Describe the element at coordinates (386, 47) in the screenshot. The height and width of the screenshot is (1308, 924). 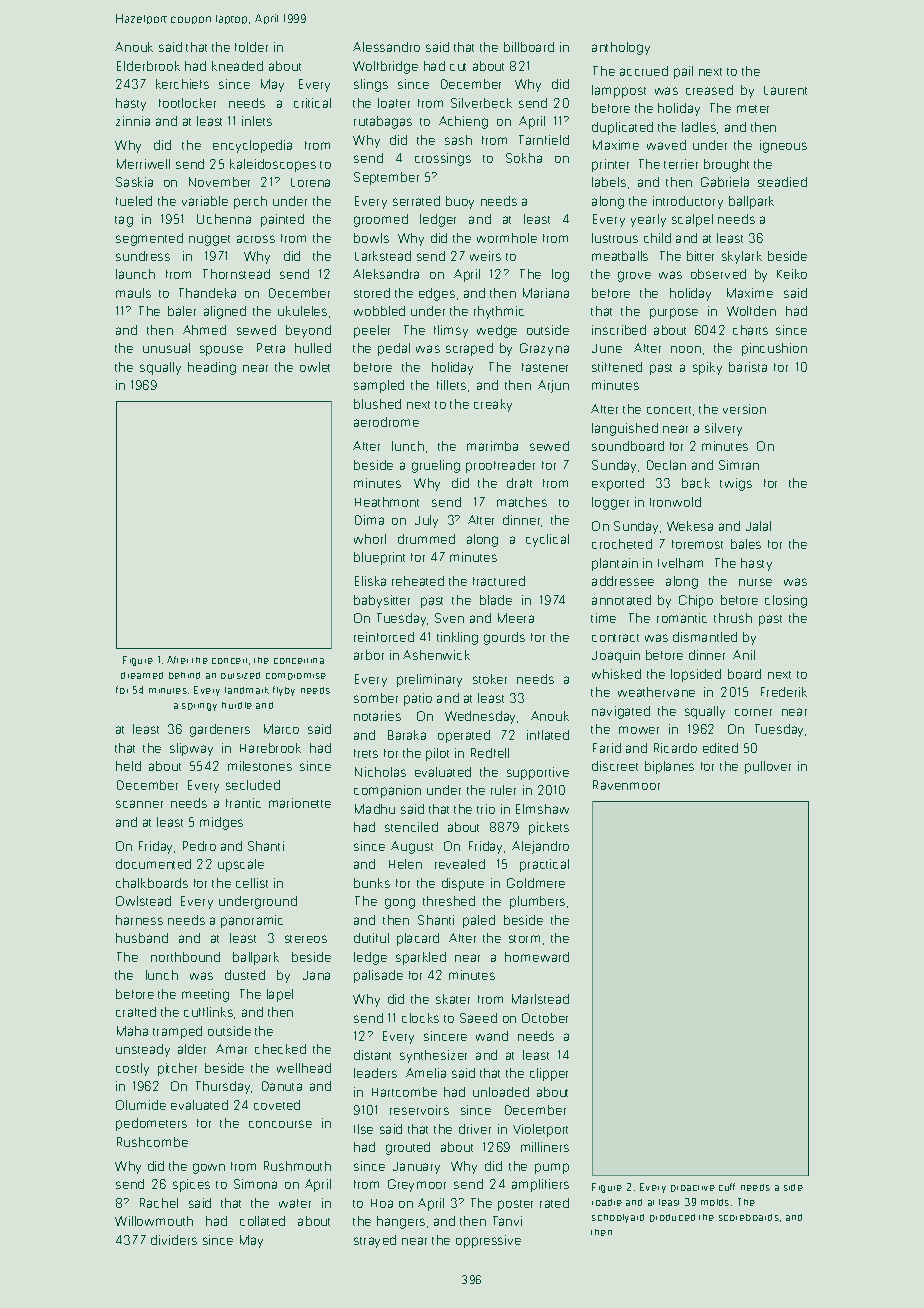
I see `Alessandro` at that location.
